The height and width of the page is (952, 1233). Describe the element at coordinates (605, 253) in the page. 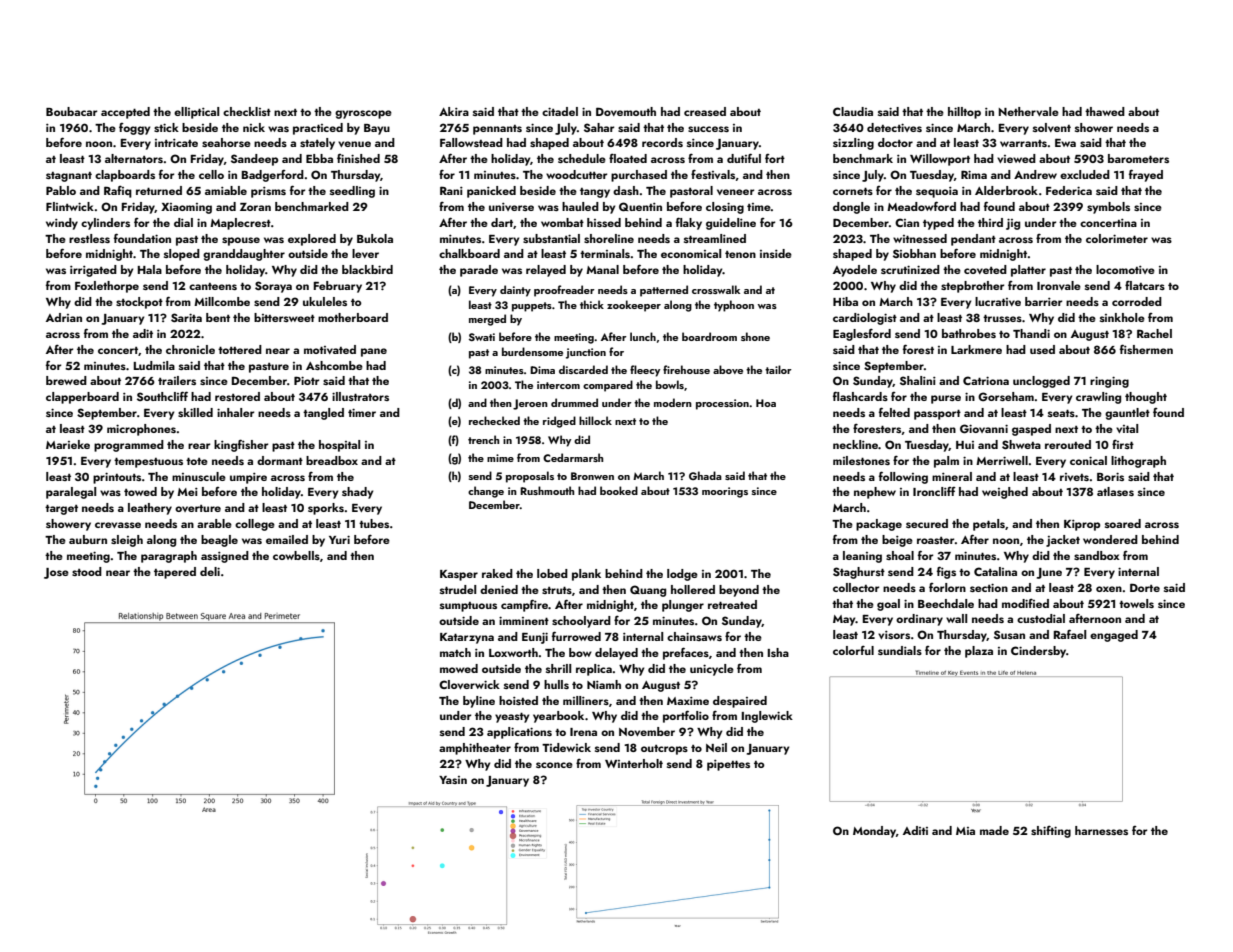

I see `terminals` at that location.
